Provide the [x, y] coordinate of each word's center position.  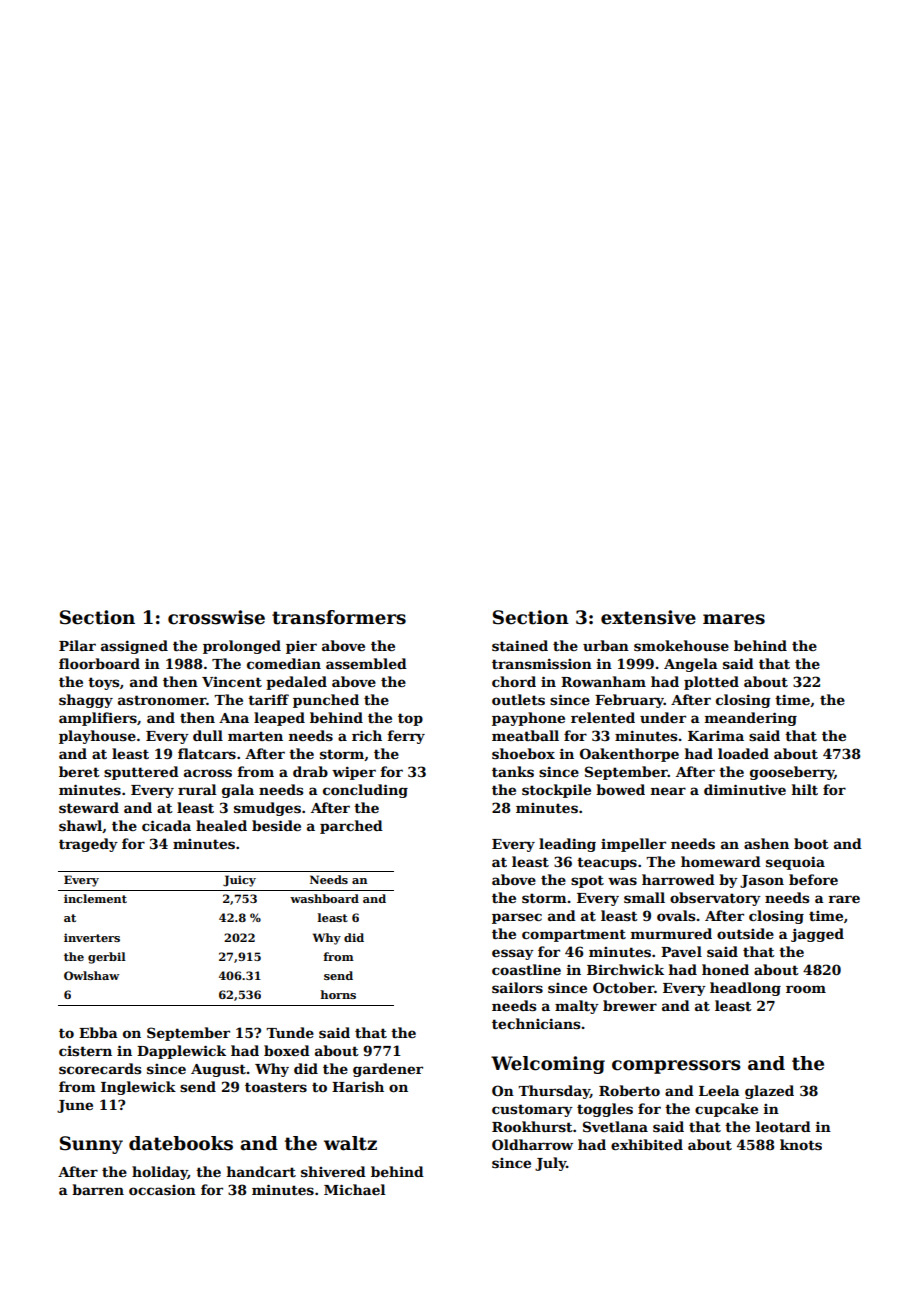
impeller [633, 845]
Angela [691, 665]
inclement [95, 898]
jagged [817, 935]
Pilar [77, 645]
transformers [339, 617]
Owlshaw [91, 975]
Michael [355, 1189]
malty [577, 1007]
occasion [162, 1190]
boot [811, 843]
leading [567, 845]
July [550, 1164]
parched [351, 827]
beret [79, 771]
